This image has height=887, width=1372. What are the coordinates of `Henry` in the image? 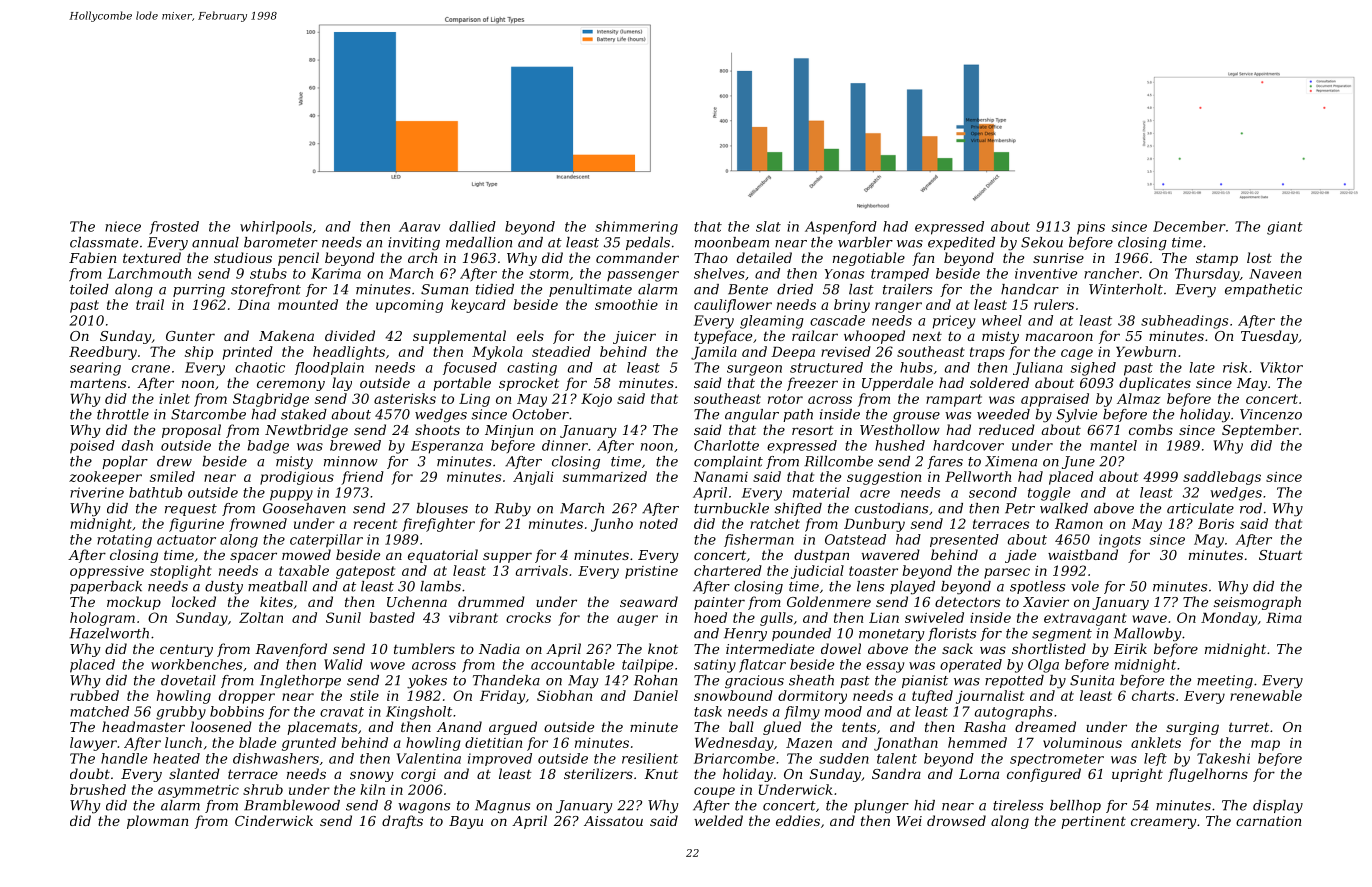 It's located at (745, 635).
